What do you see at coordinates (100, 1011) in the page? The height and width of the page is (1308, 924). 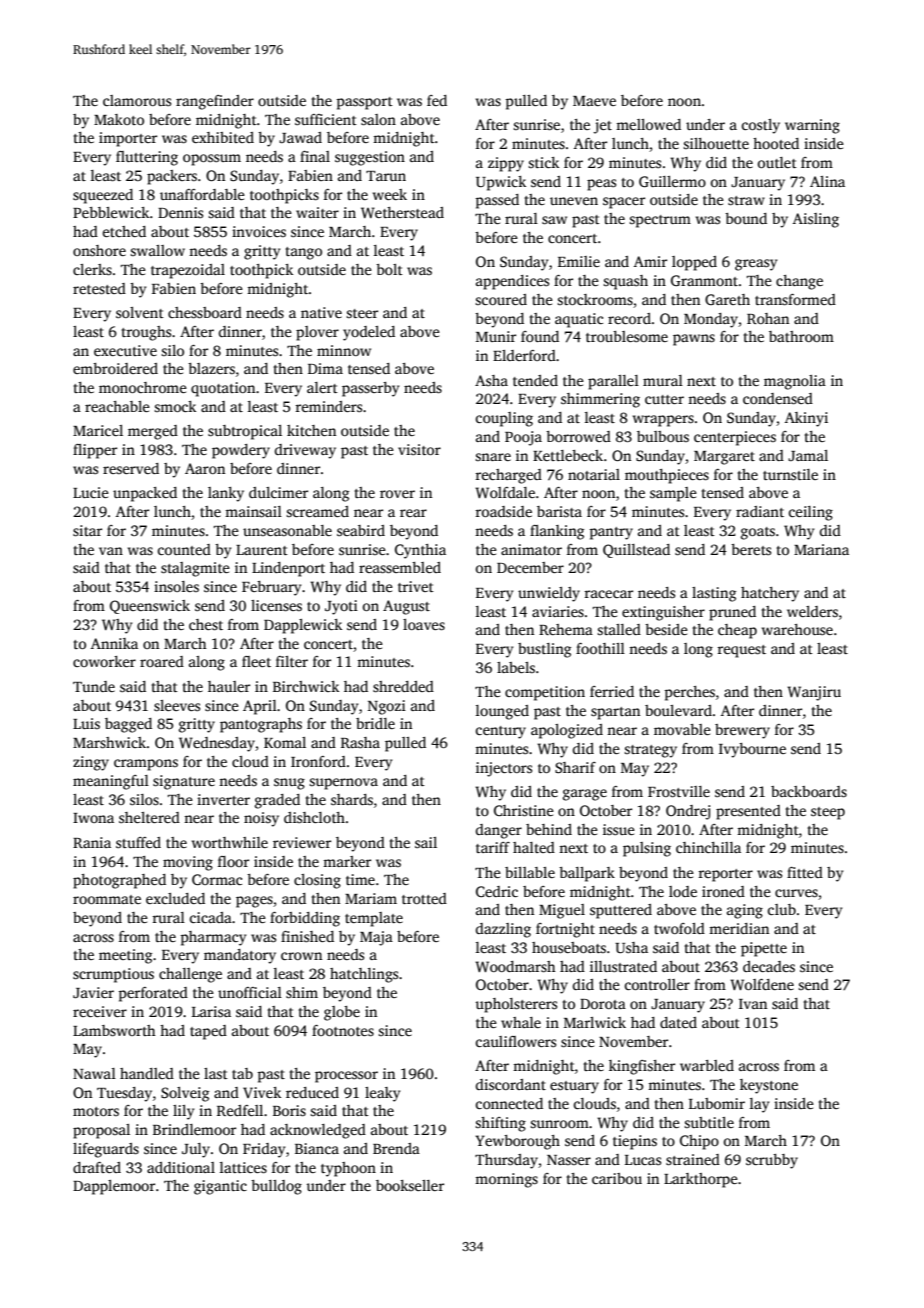 I see `receiver` at bounding box center [100, 1011].
